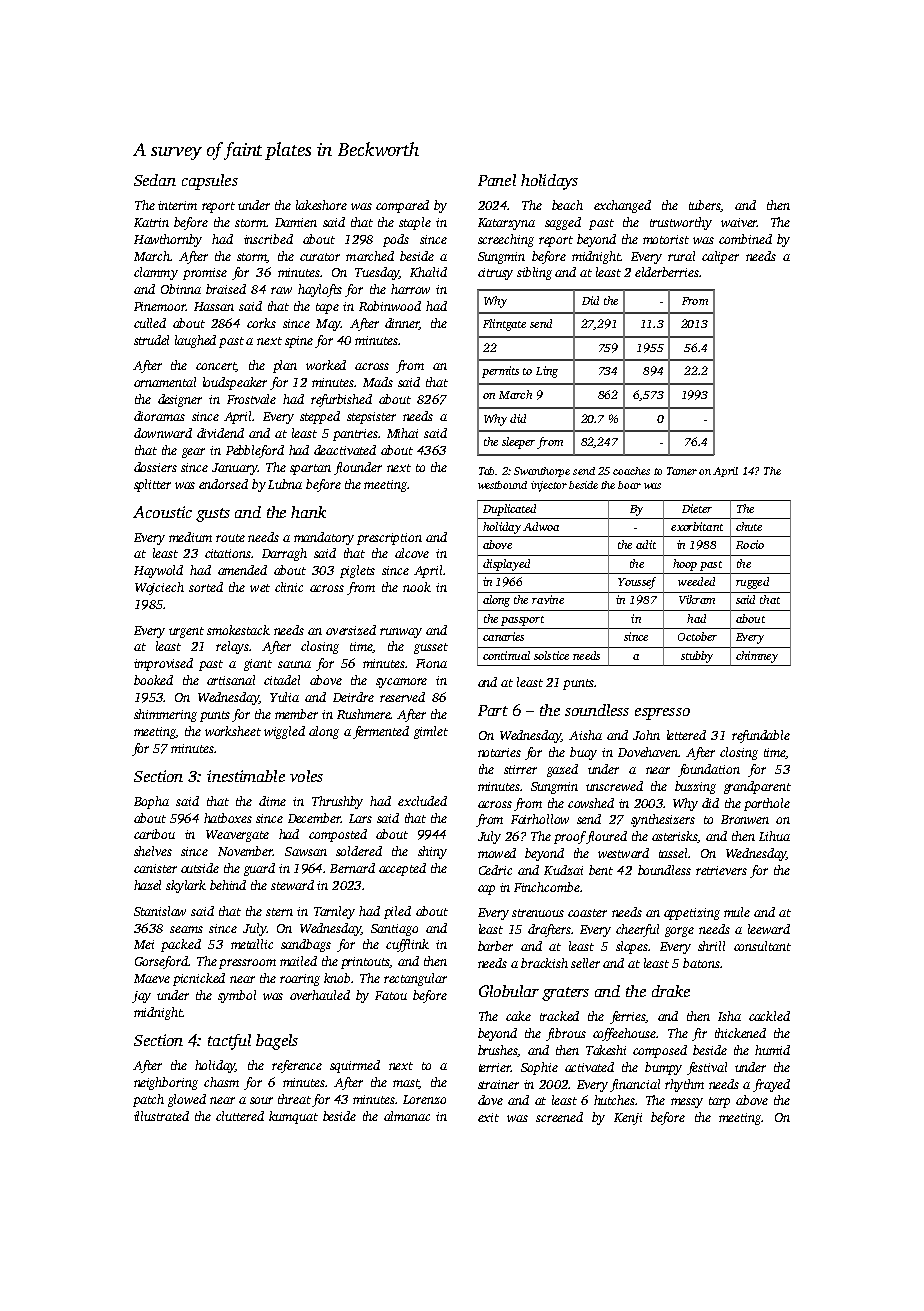  I want to click on tubers, so click(705, 206).
